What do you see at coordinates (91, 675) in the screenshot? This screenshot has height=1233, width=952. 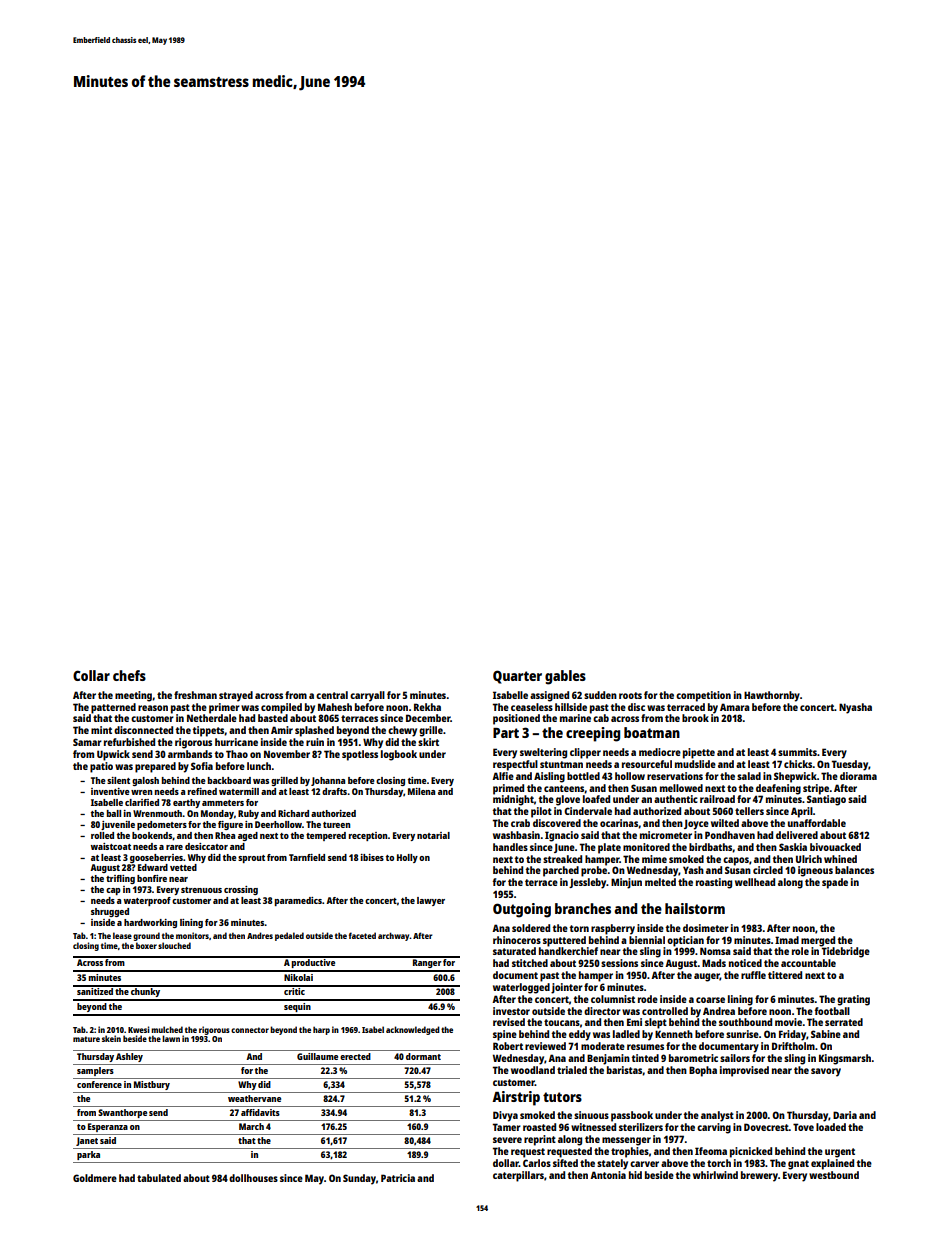 I see `Collar` at bounding box center [91, 675].
